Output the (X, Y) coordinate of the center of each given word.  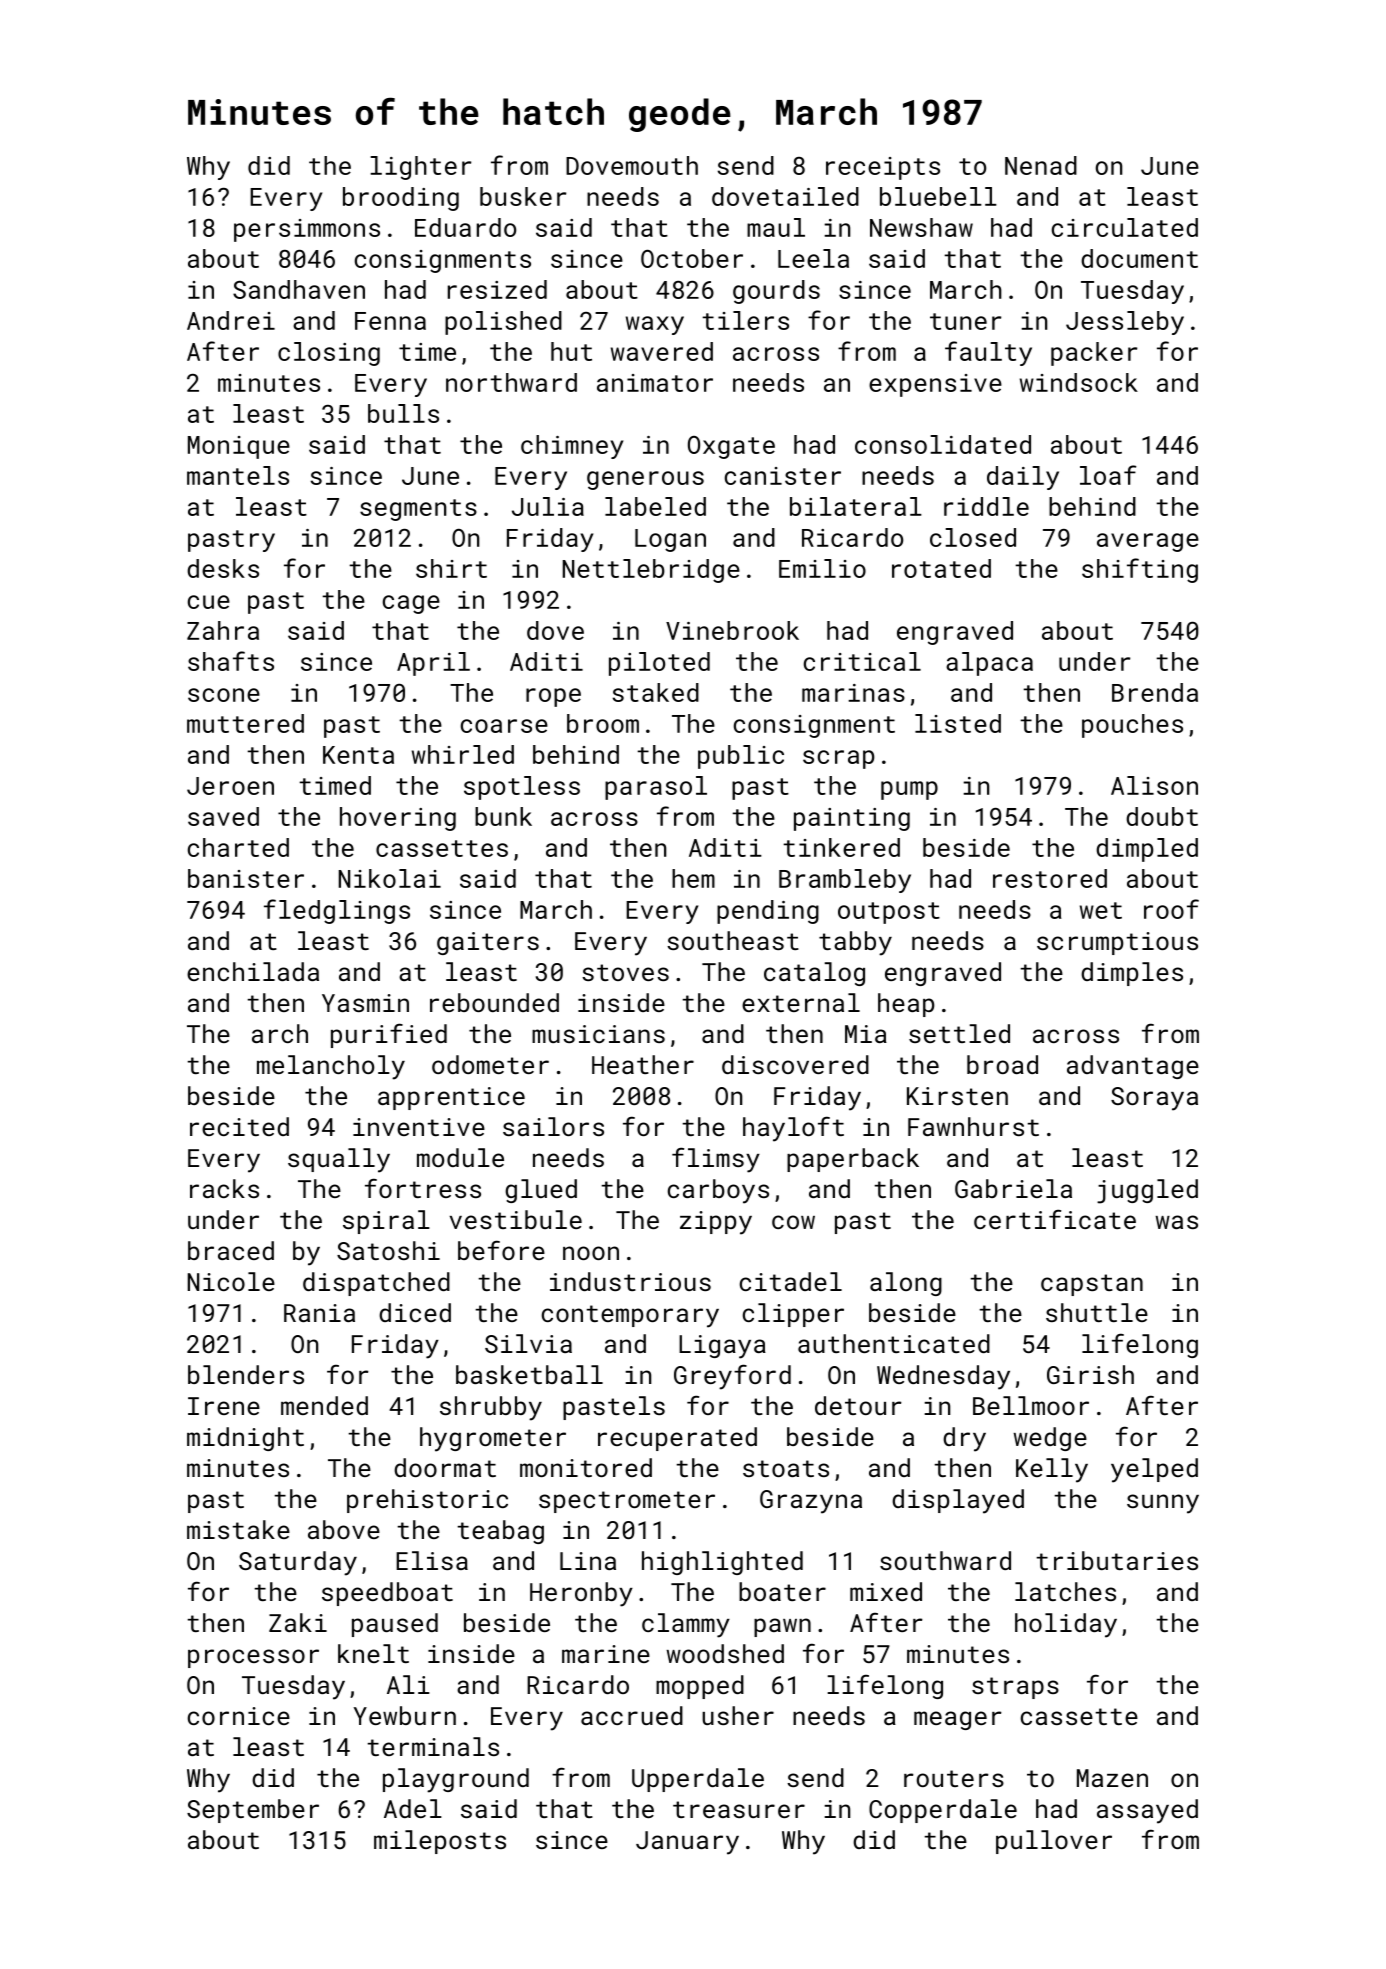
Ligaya (722, 1347)
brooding (401, 199)
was (1176, 1222)
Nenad (1041, 165)
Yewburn (405, 1715)
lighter (420, 168)
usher (738, 1715)
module (460, 1157)
